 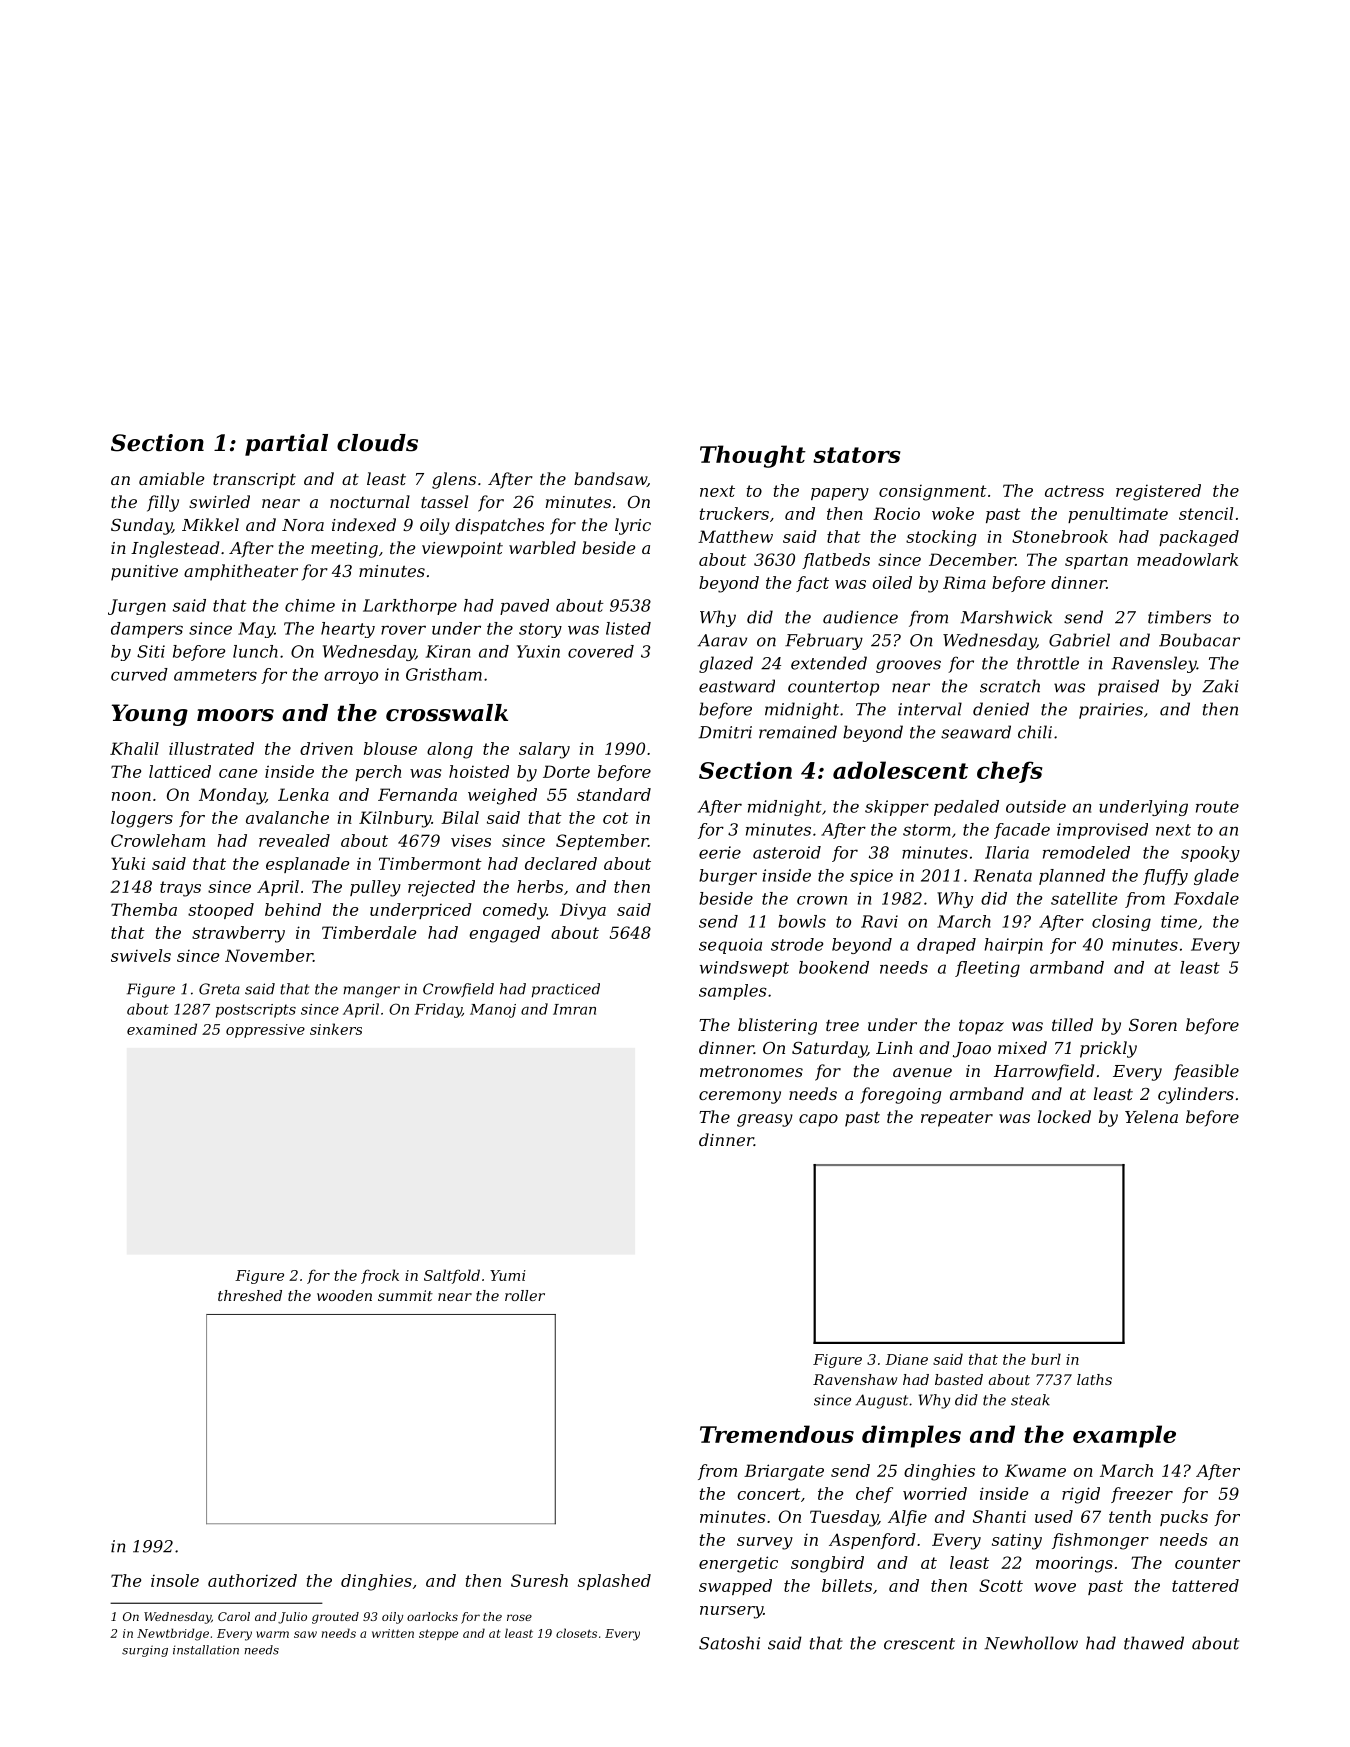 What do you see at coordinates (375, 888) in the screenshot?
I see `pulley` at bounding box center [375, 888].
